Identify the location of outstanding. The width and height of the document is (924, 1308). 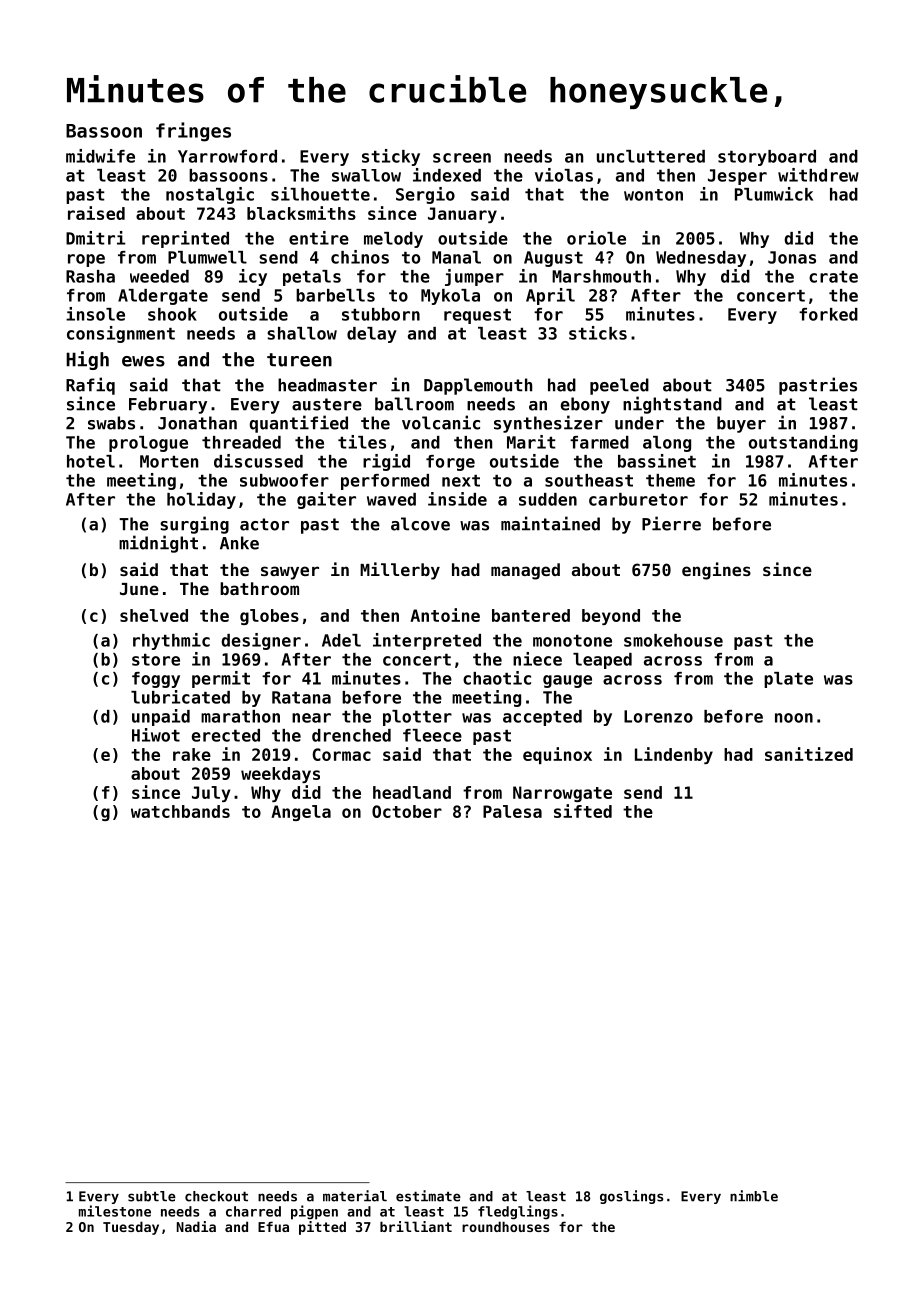
(803, 443).
